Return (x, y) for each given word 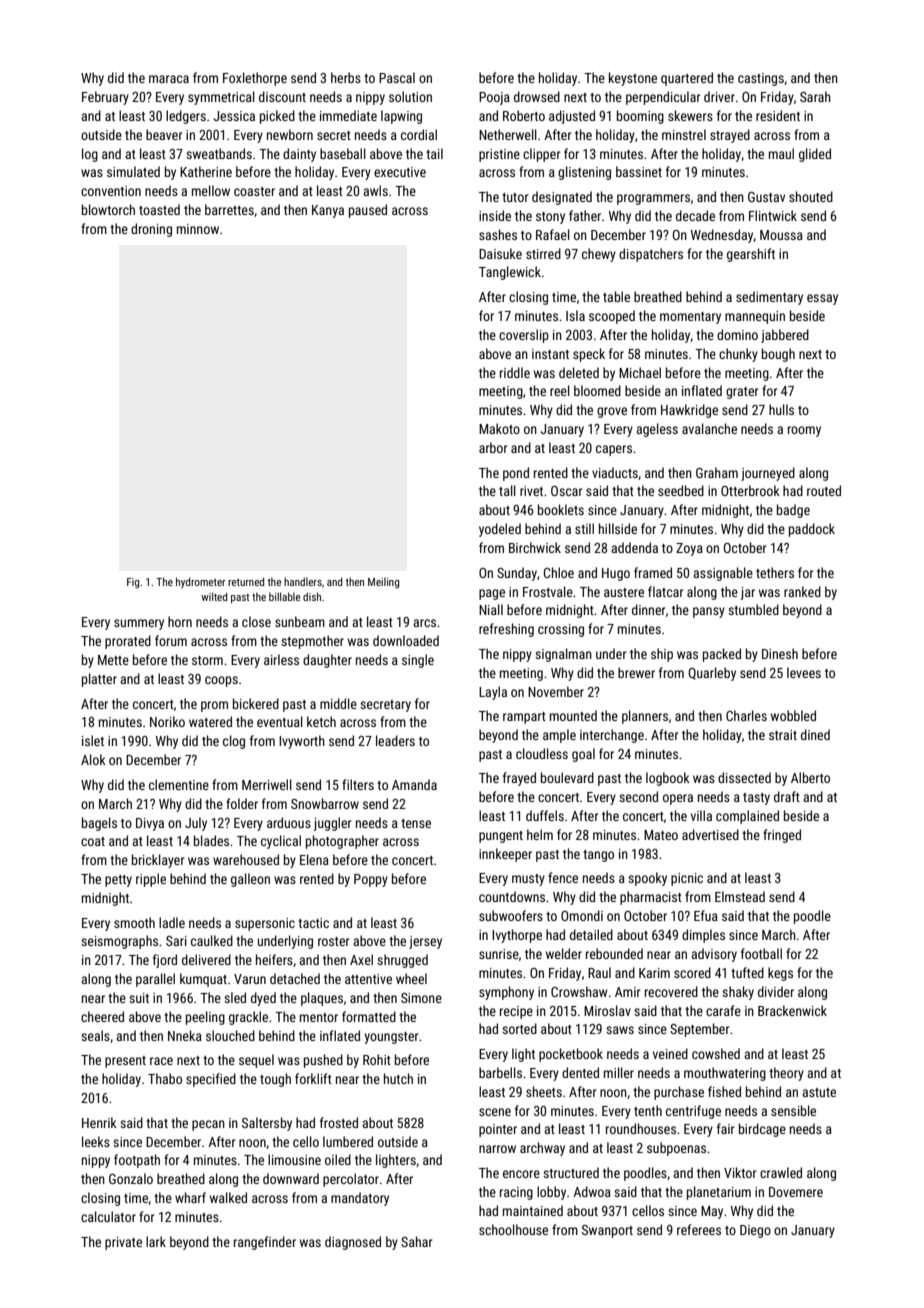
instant (550, 354)
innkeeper (505, 855)
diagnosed (353, 1243)
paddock (812, 530)
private (123, 1243)
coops (221, 681)
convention (111, 191)
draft (787, 796)
